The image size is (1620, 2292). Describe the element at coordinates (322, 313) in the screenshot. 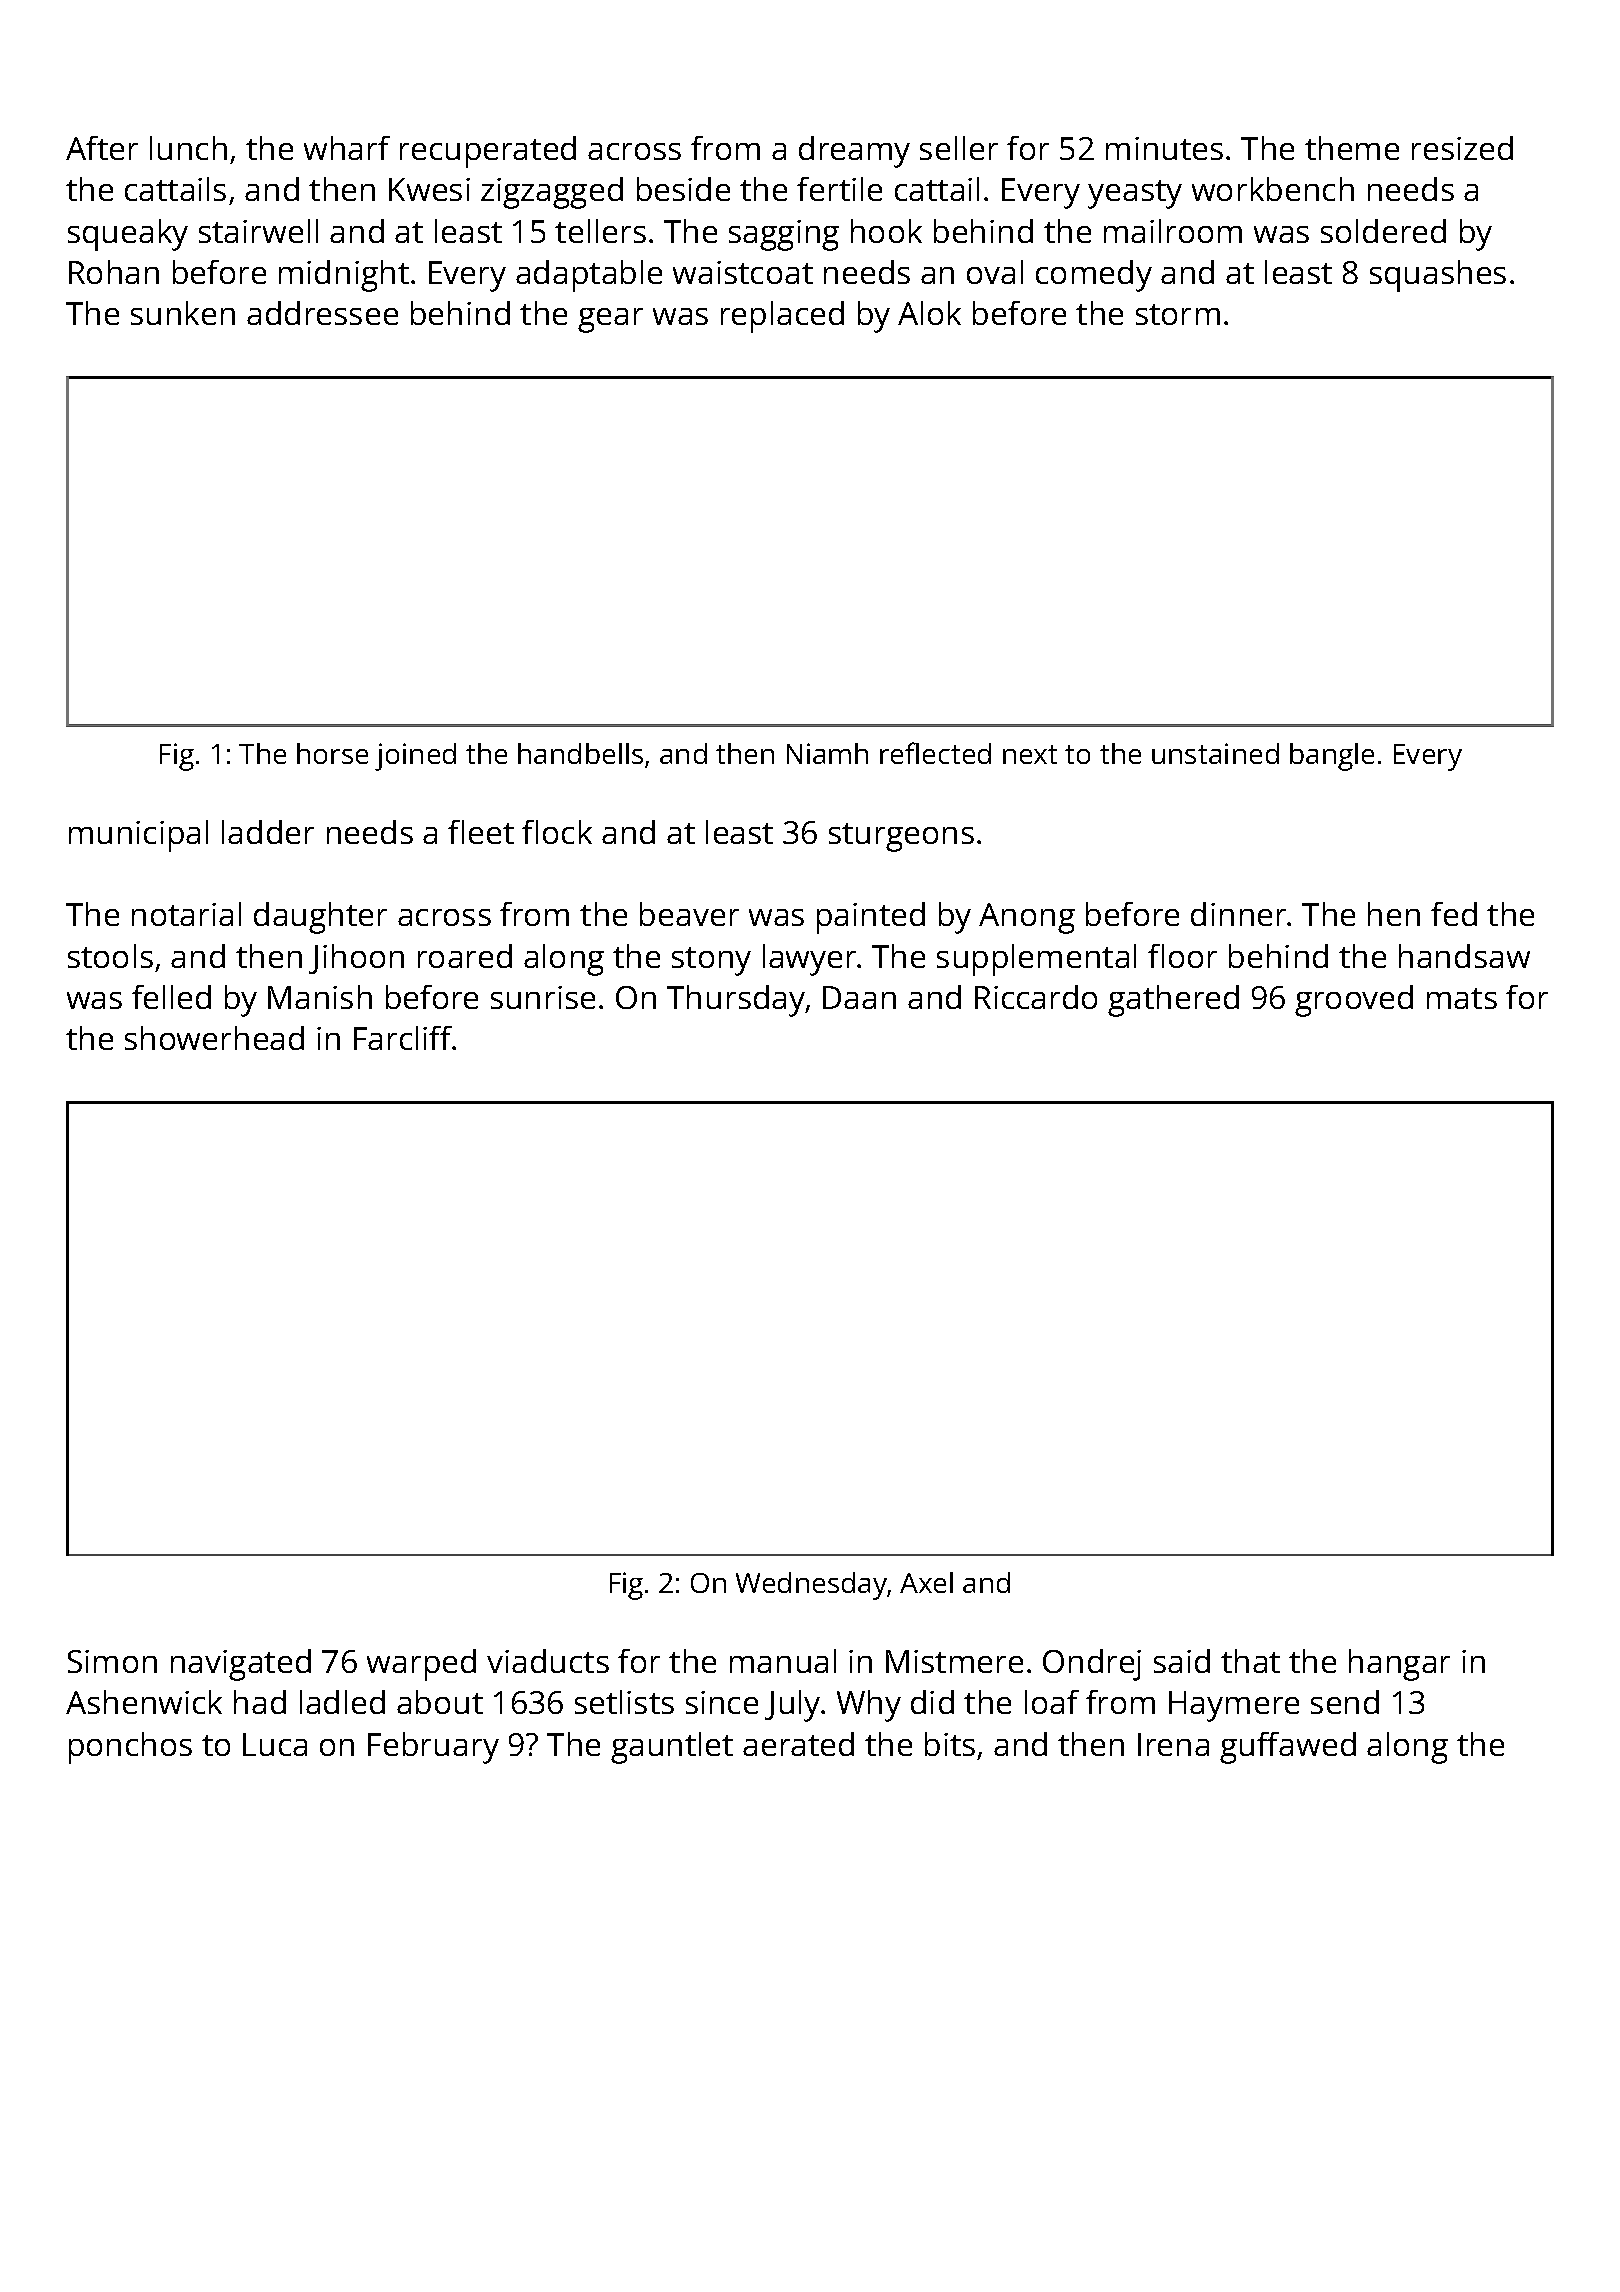

I see `addressee` at that location.
